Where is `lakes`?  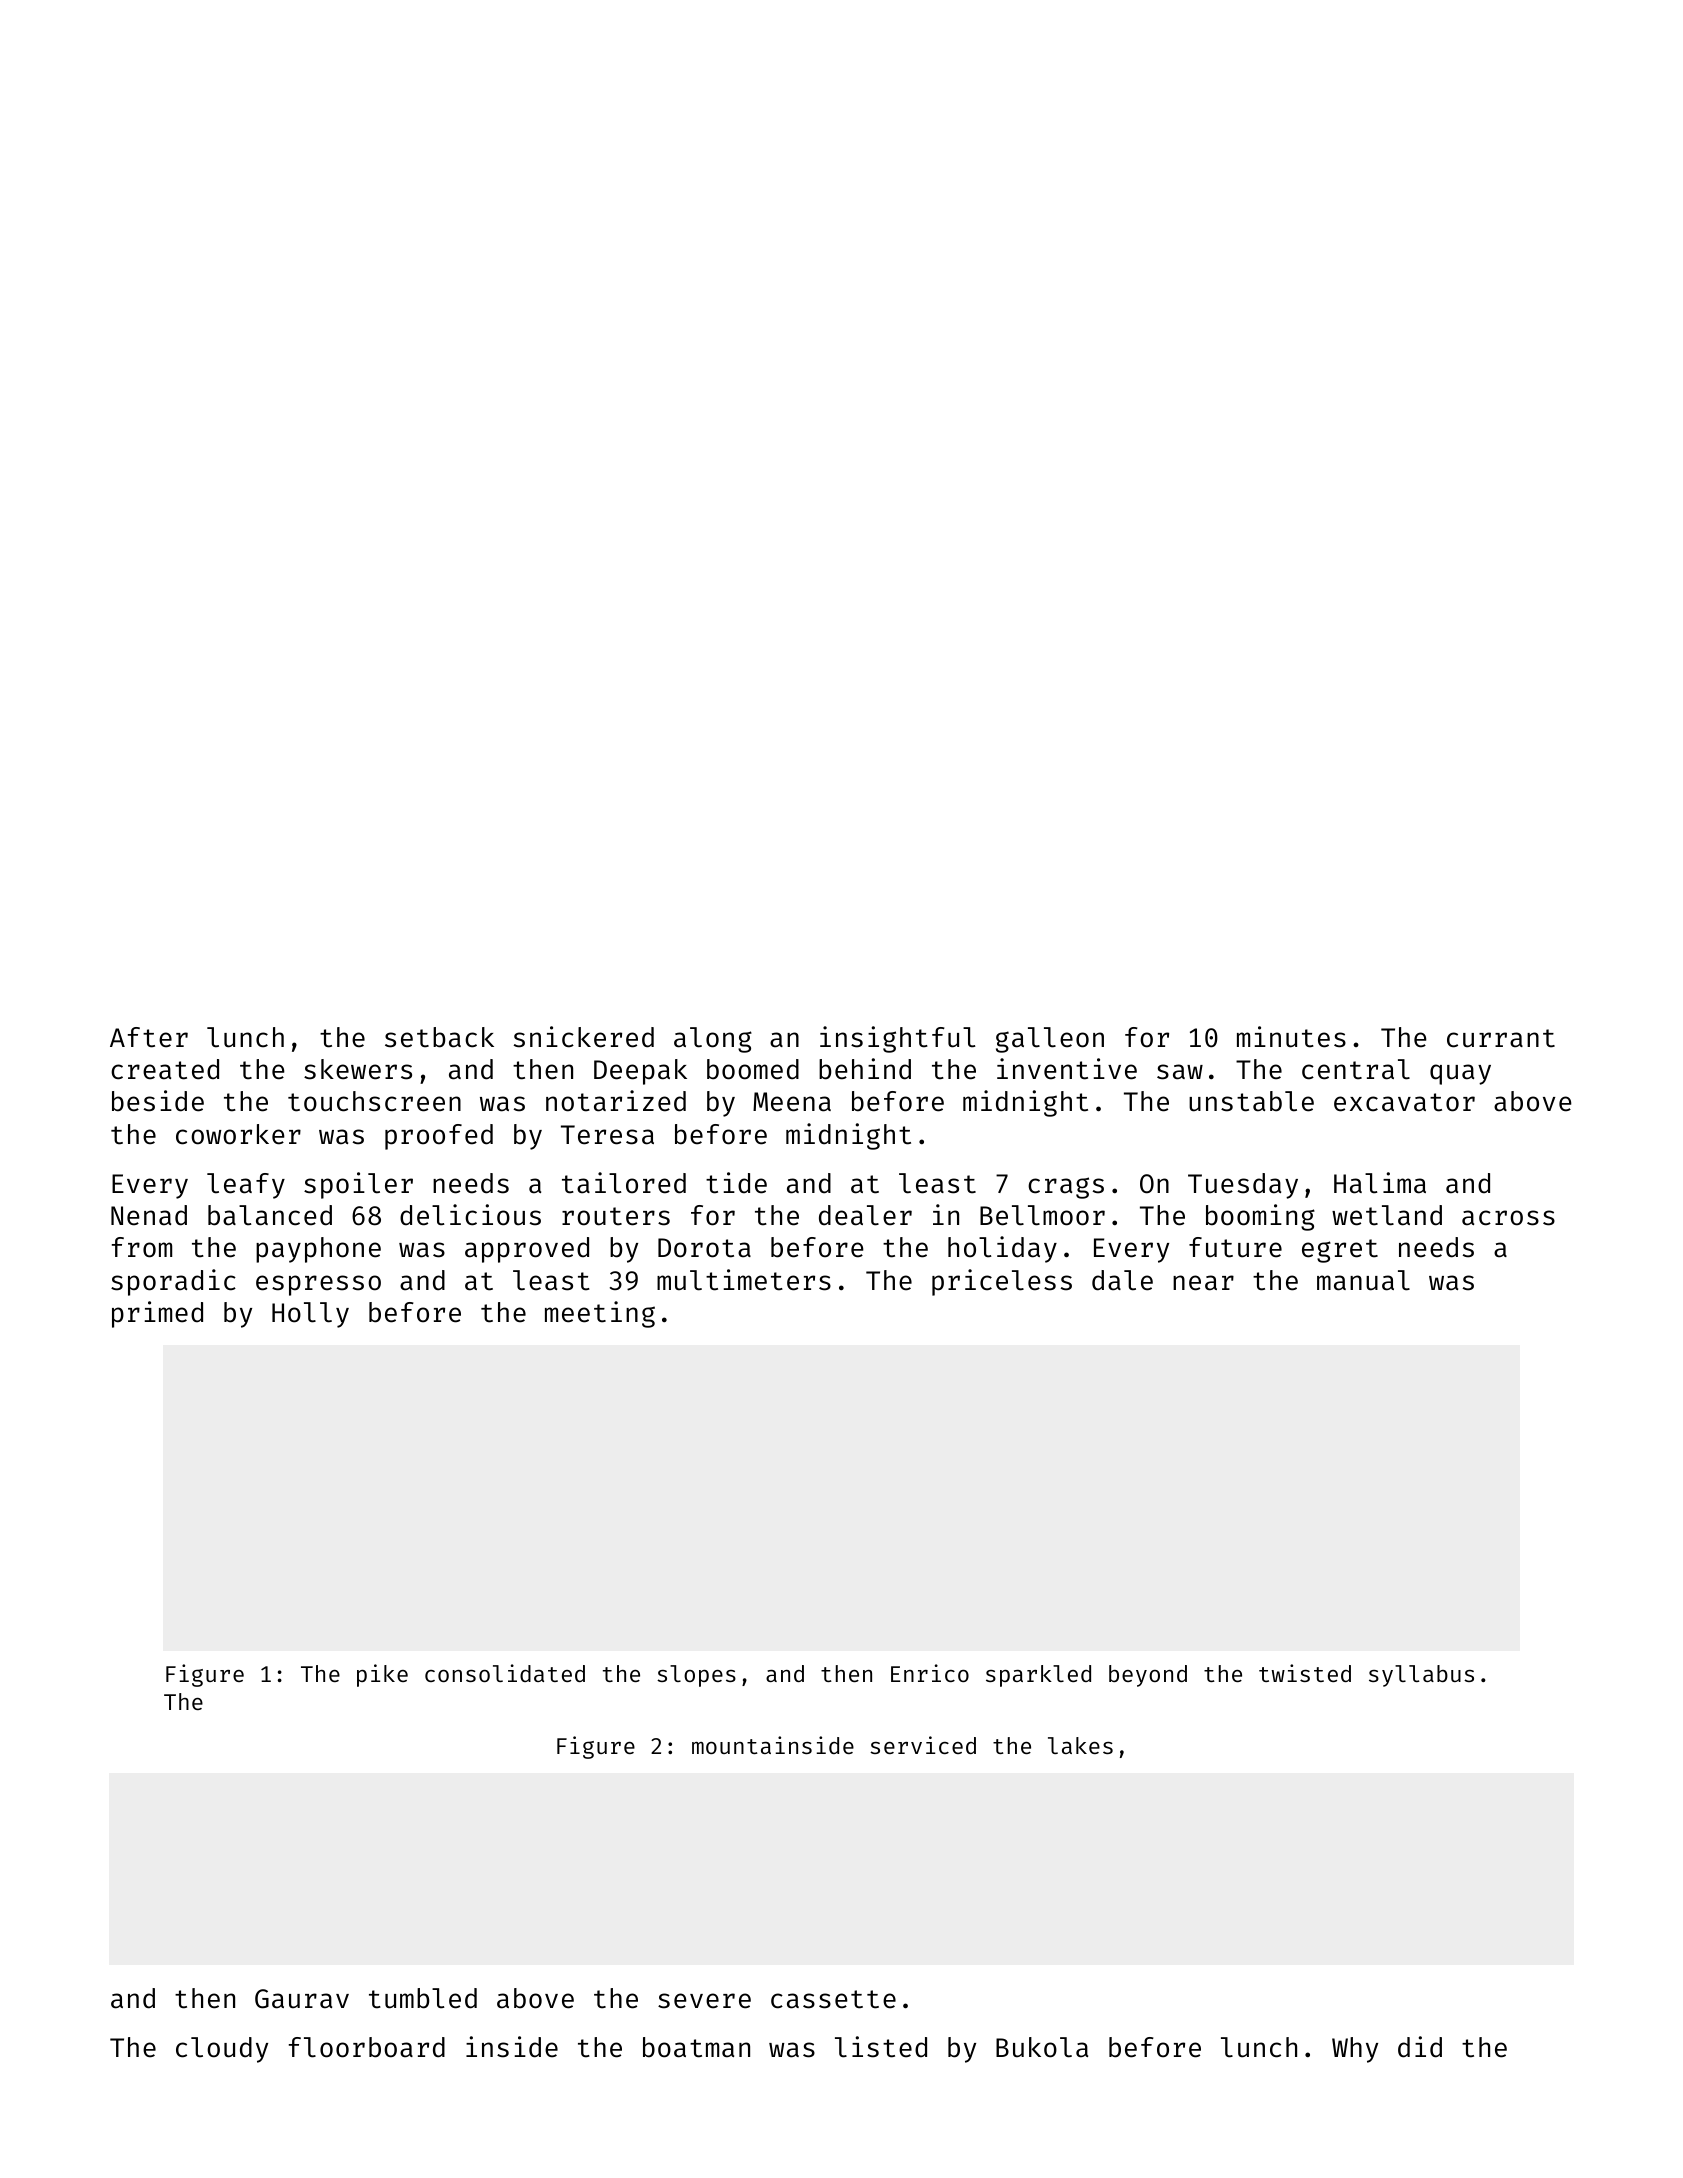 lakes is located at coordinates (1080, 1745).
